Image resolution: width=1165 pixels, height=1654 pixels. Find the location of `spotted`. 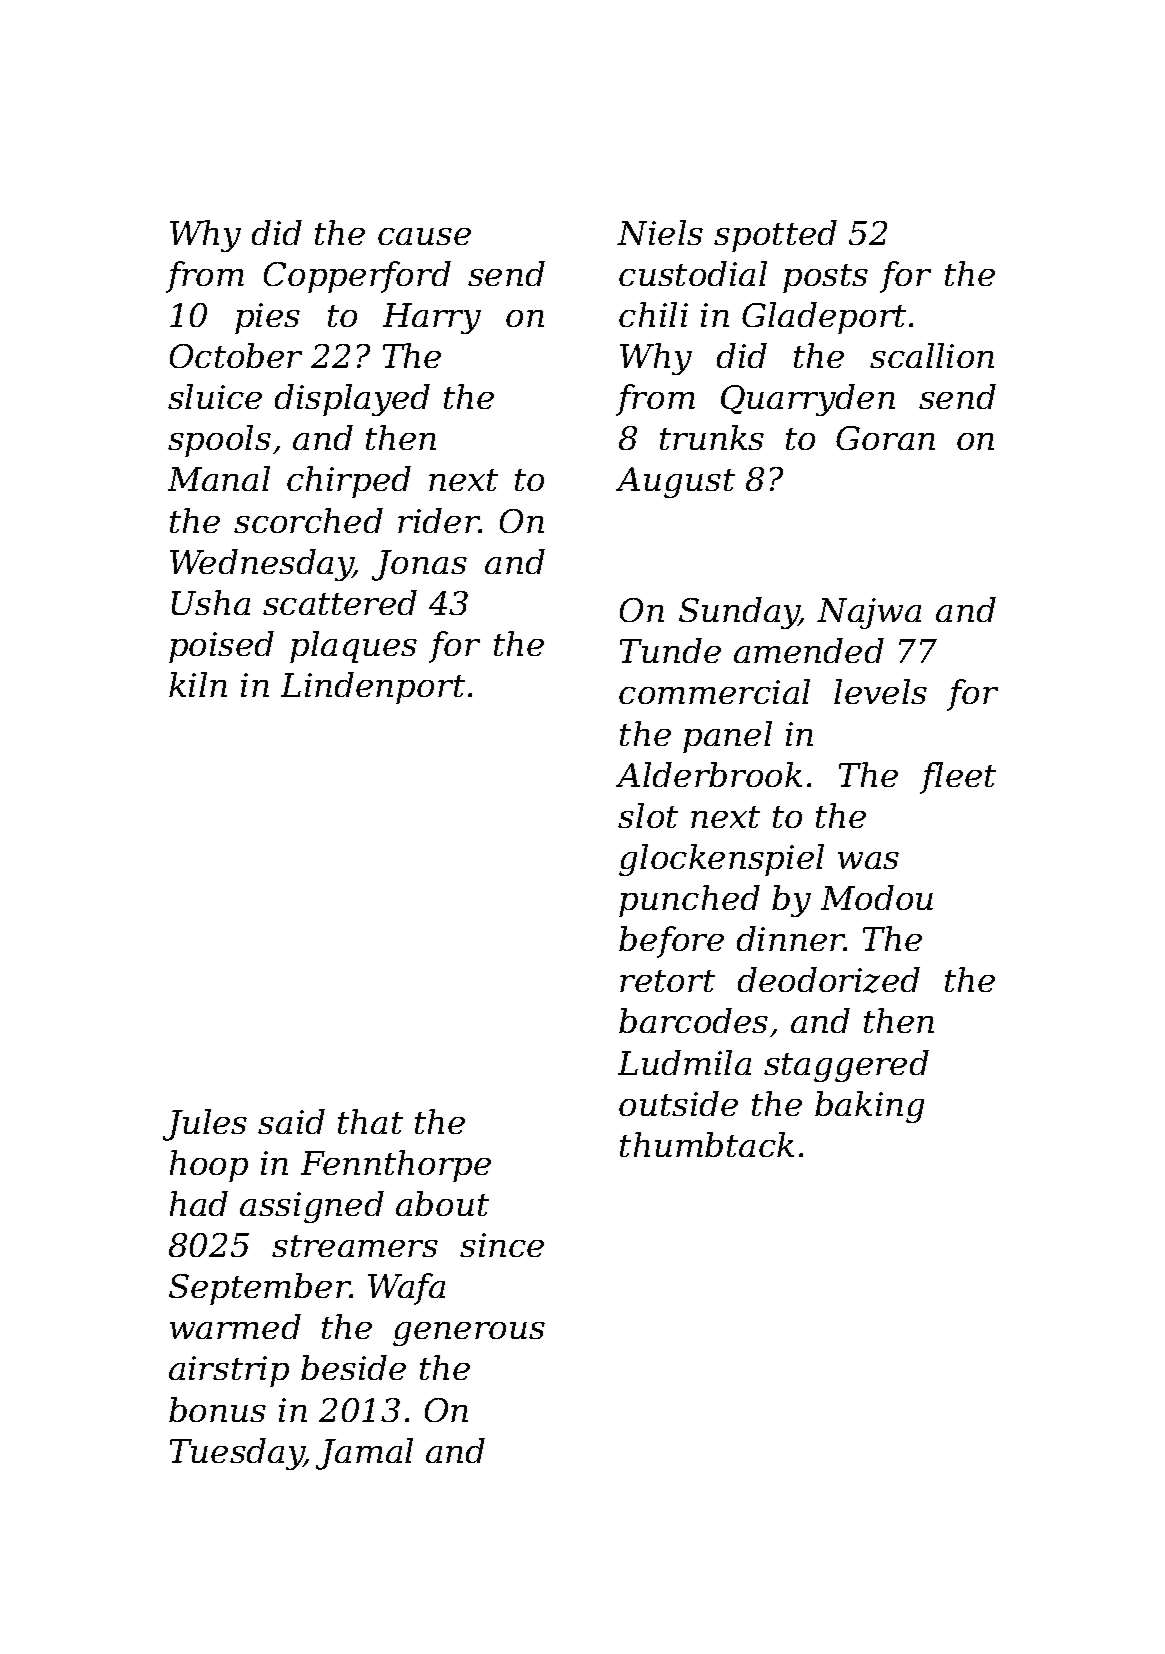

spotted is located at coordinates (775, 236).
